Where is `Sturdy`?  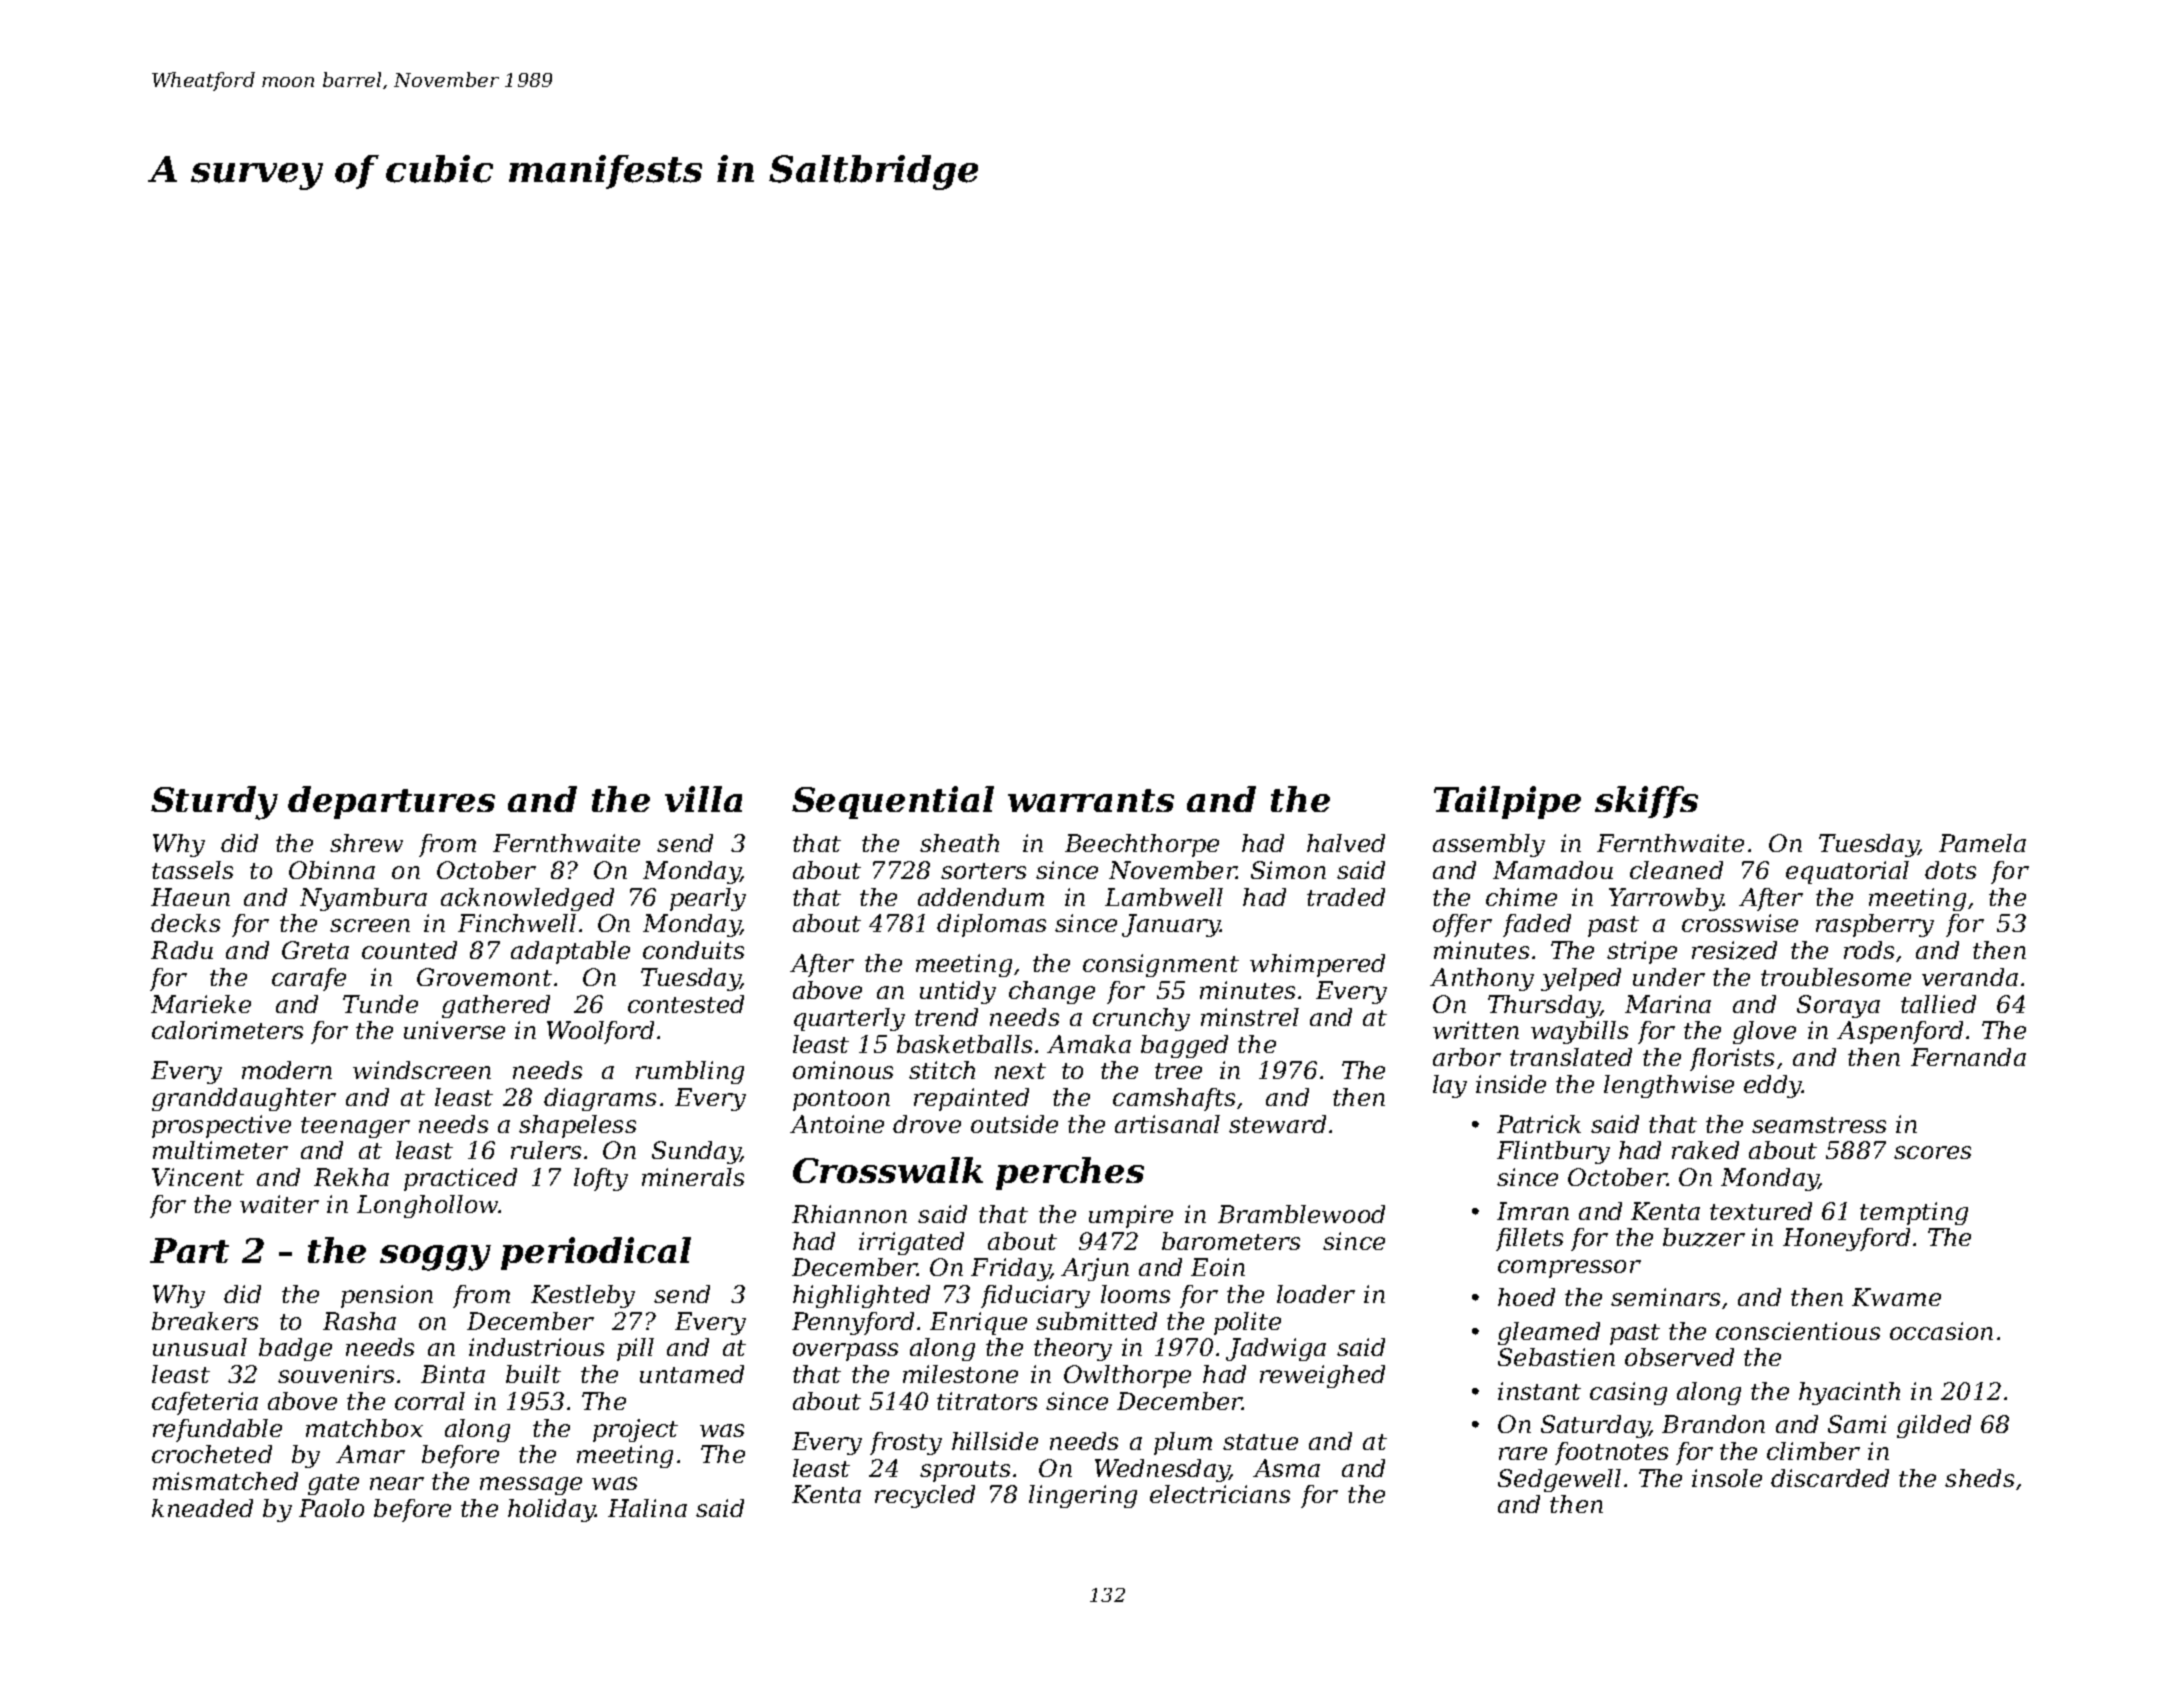 Sturdy is located at coordinates (214, 803).
